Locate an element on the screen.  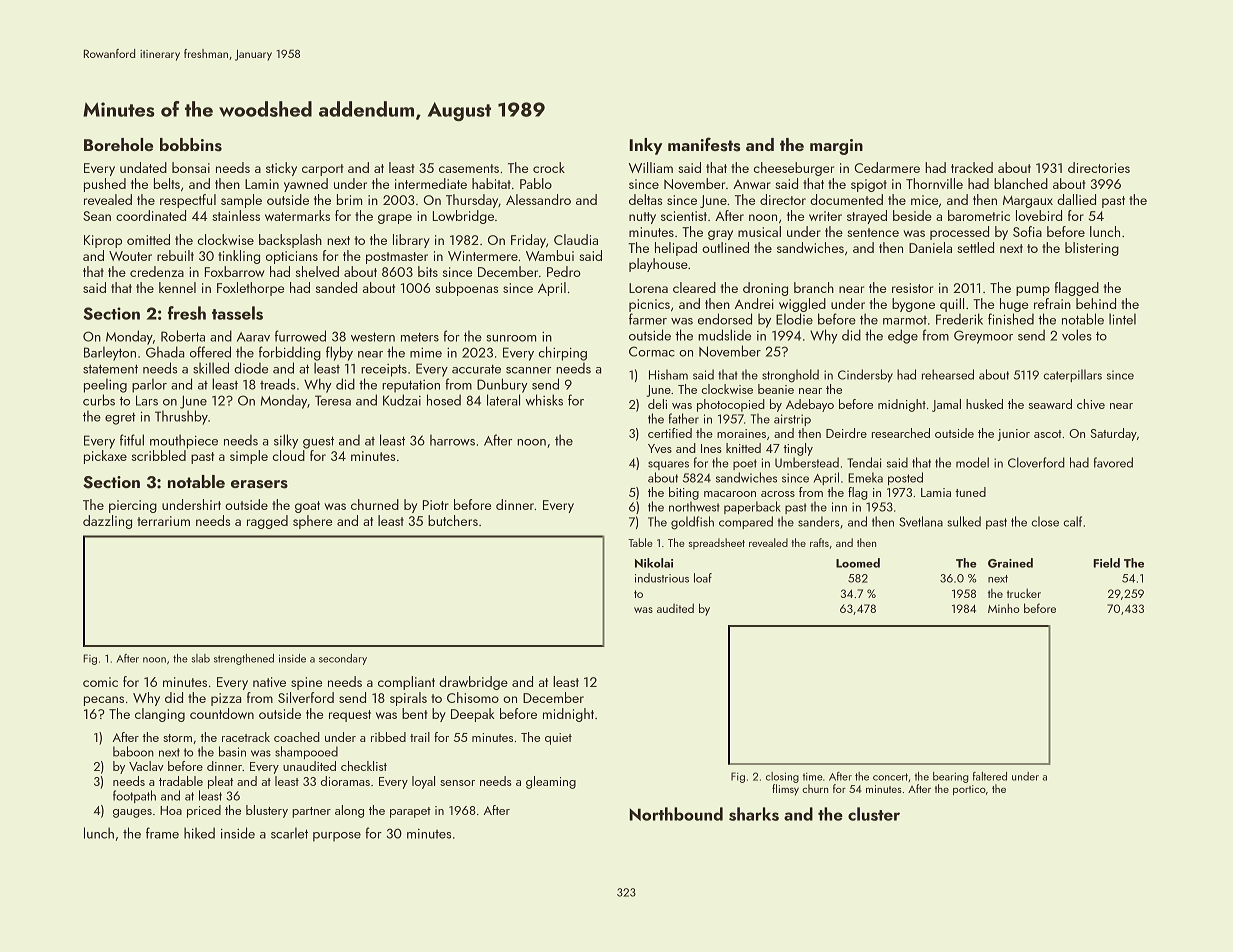
calf is located at coordinates (1072, 521).
